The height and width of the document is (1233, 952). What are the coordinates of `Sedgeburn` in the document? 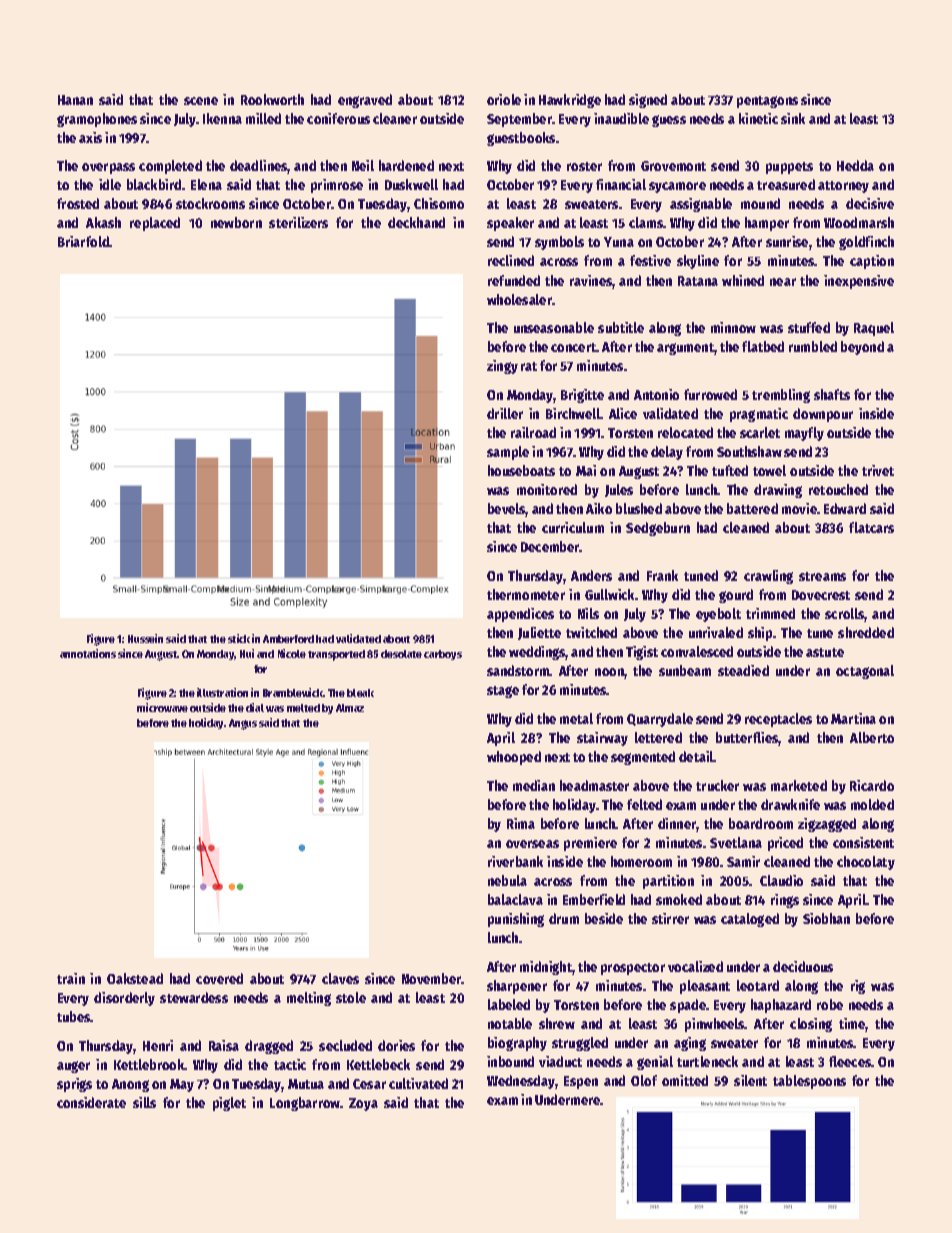 It's located at (658, 529).
